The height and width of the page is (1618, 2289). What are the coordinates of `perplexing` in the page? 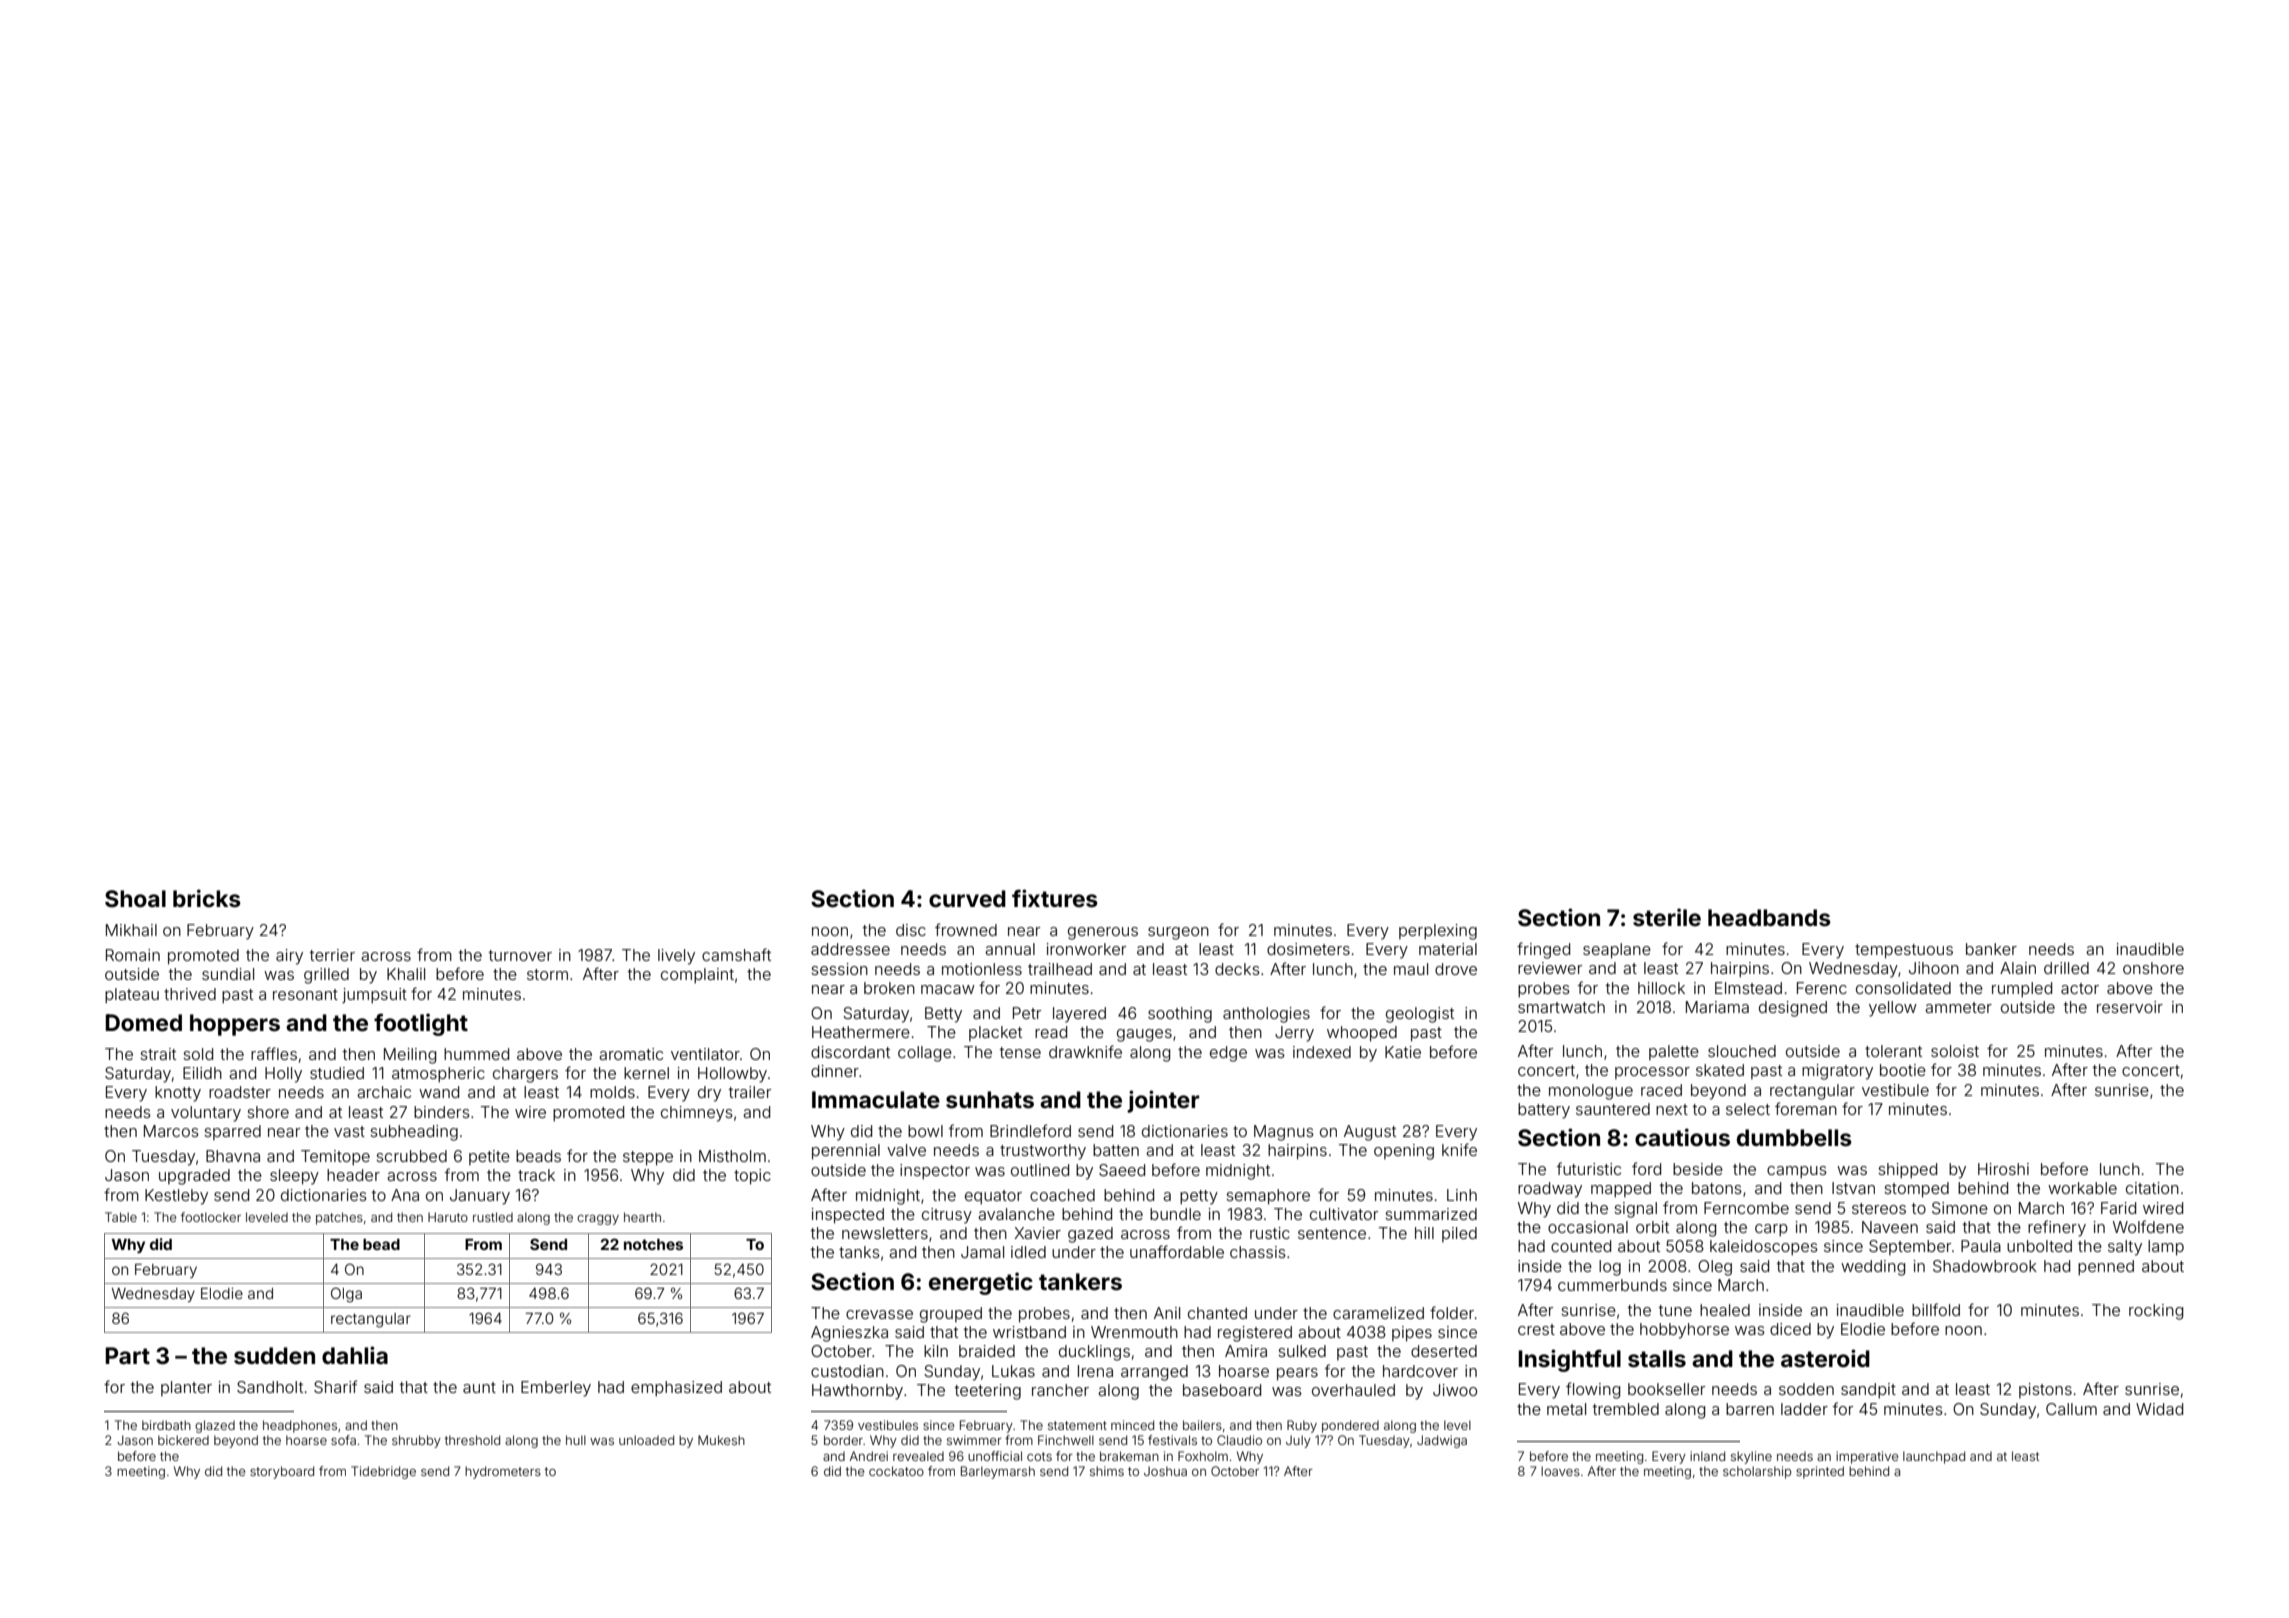 It's located at (1438, 932).
